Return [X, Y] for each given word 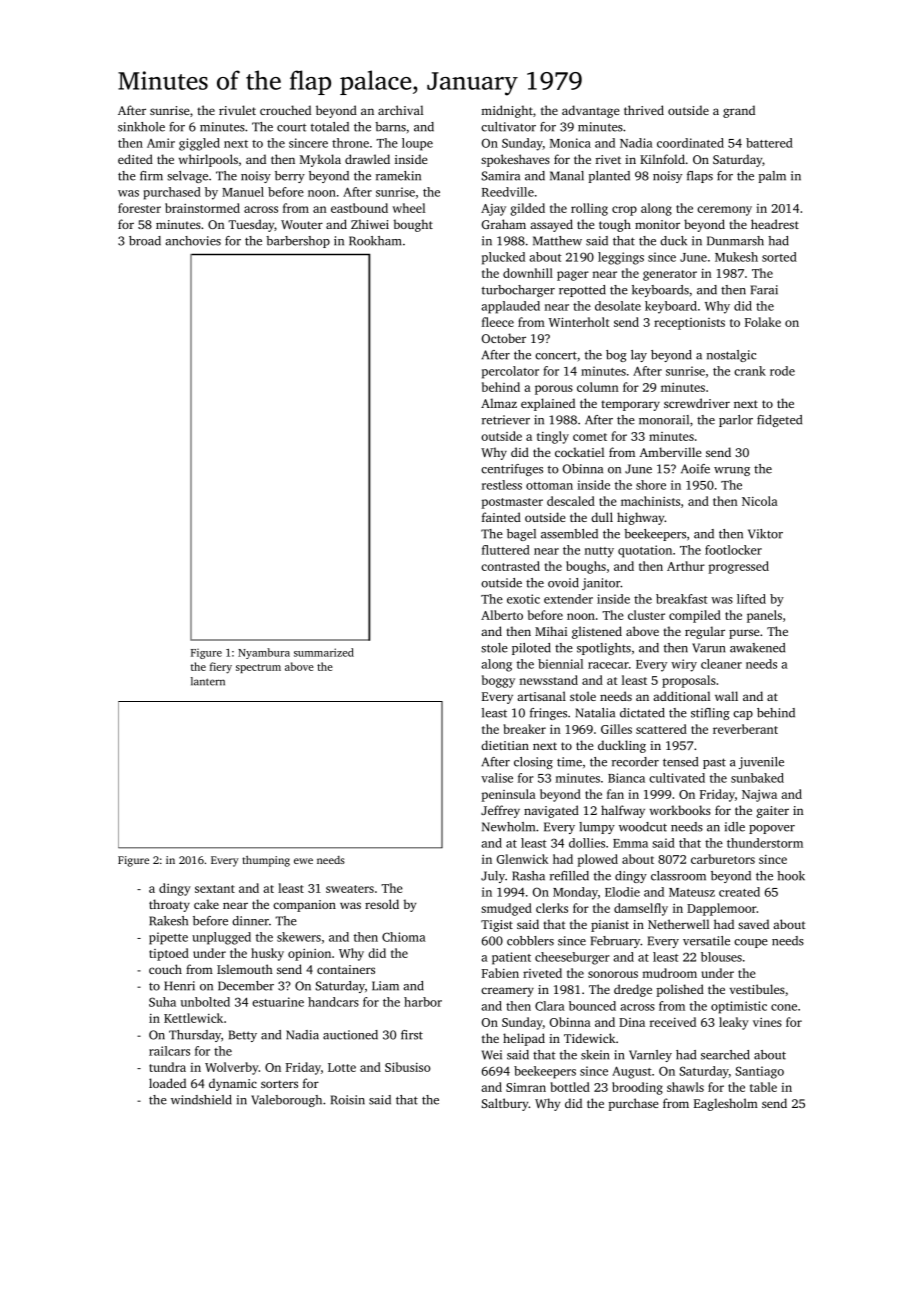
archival [400, 110]
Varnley [650, 1056]
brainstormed [202, 208]
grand [739, 111]
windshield [201, 1100]
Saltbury [505, 1104]
